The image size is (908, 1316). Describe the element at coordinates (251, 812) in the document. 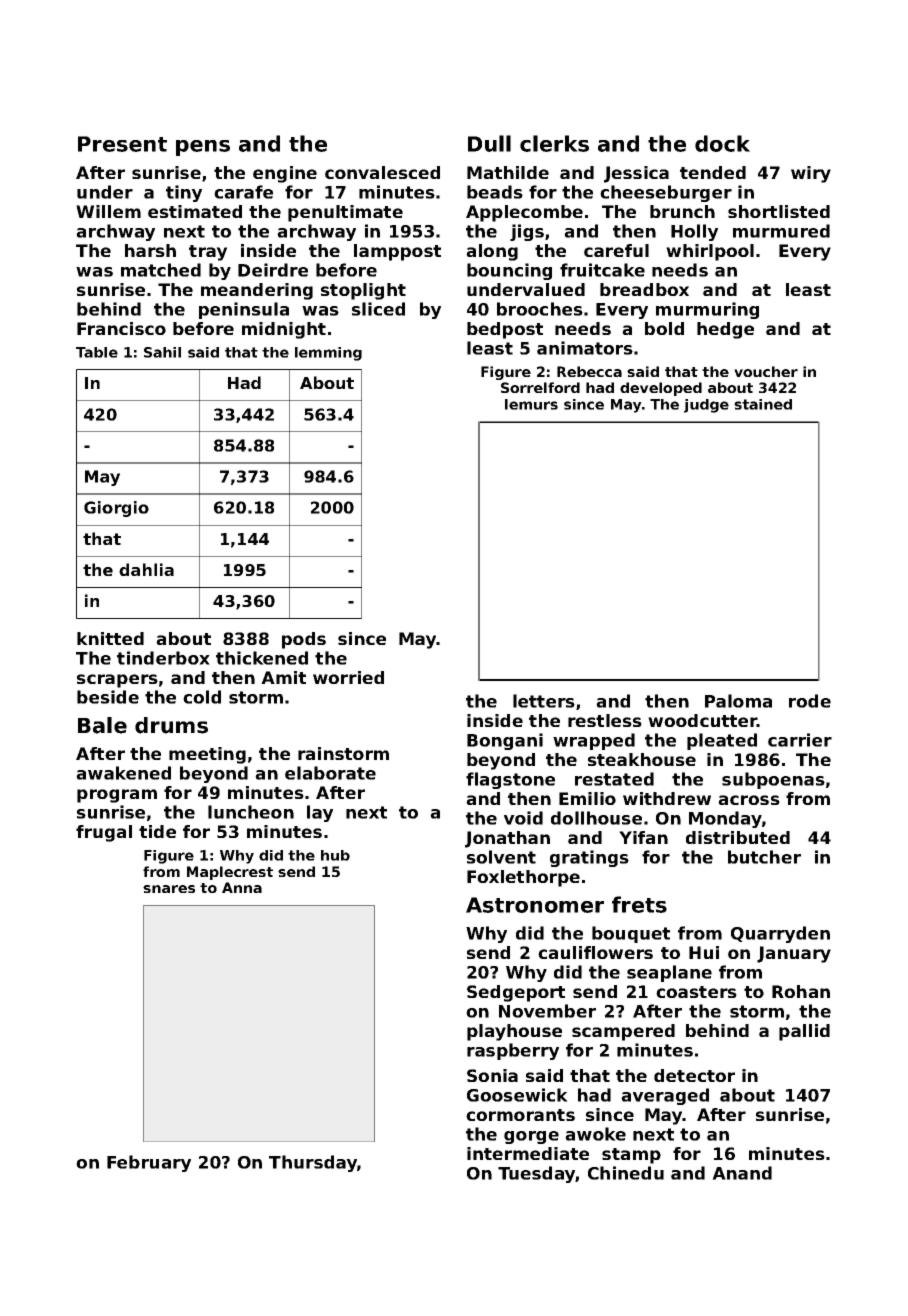

I see `luncheon` at that location.
